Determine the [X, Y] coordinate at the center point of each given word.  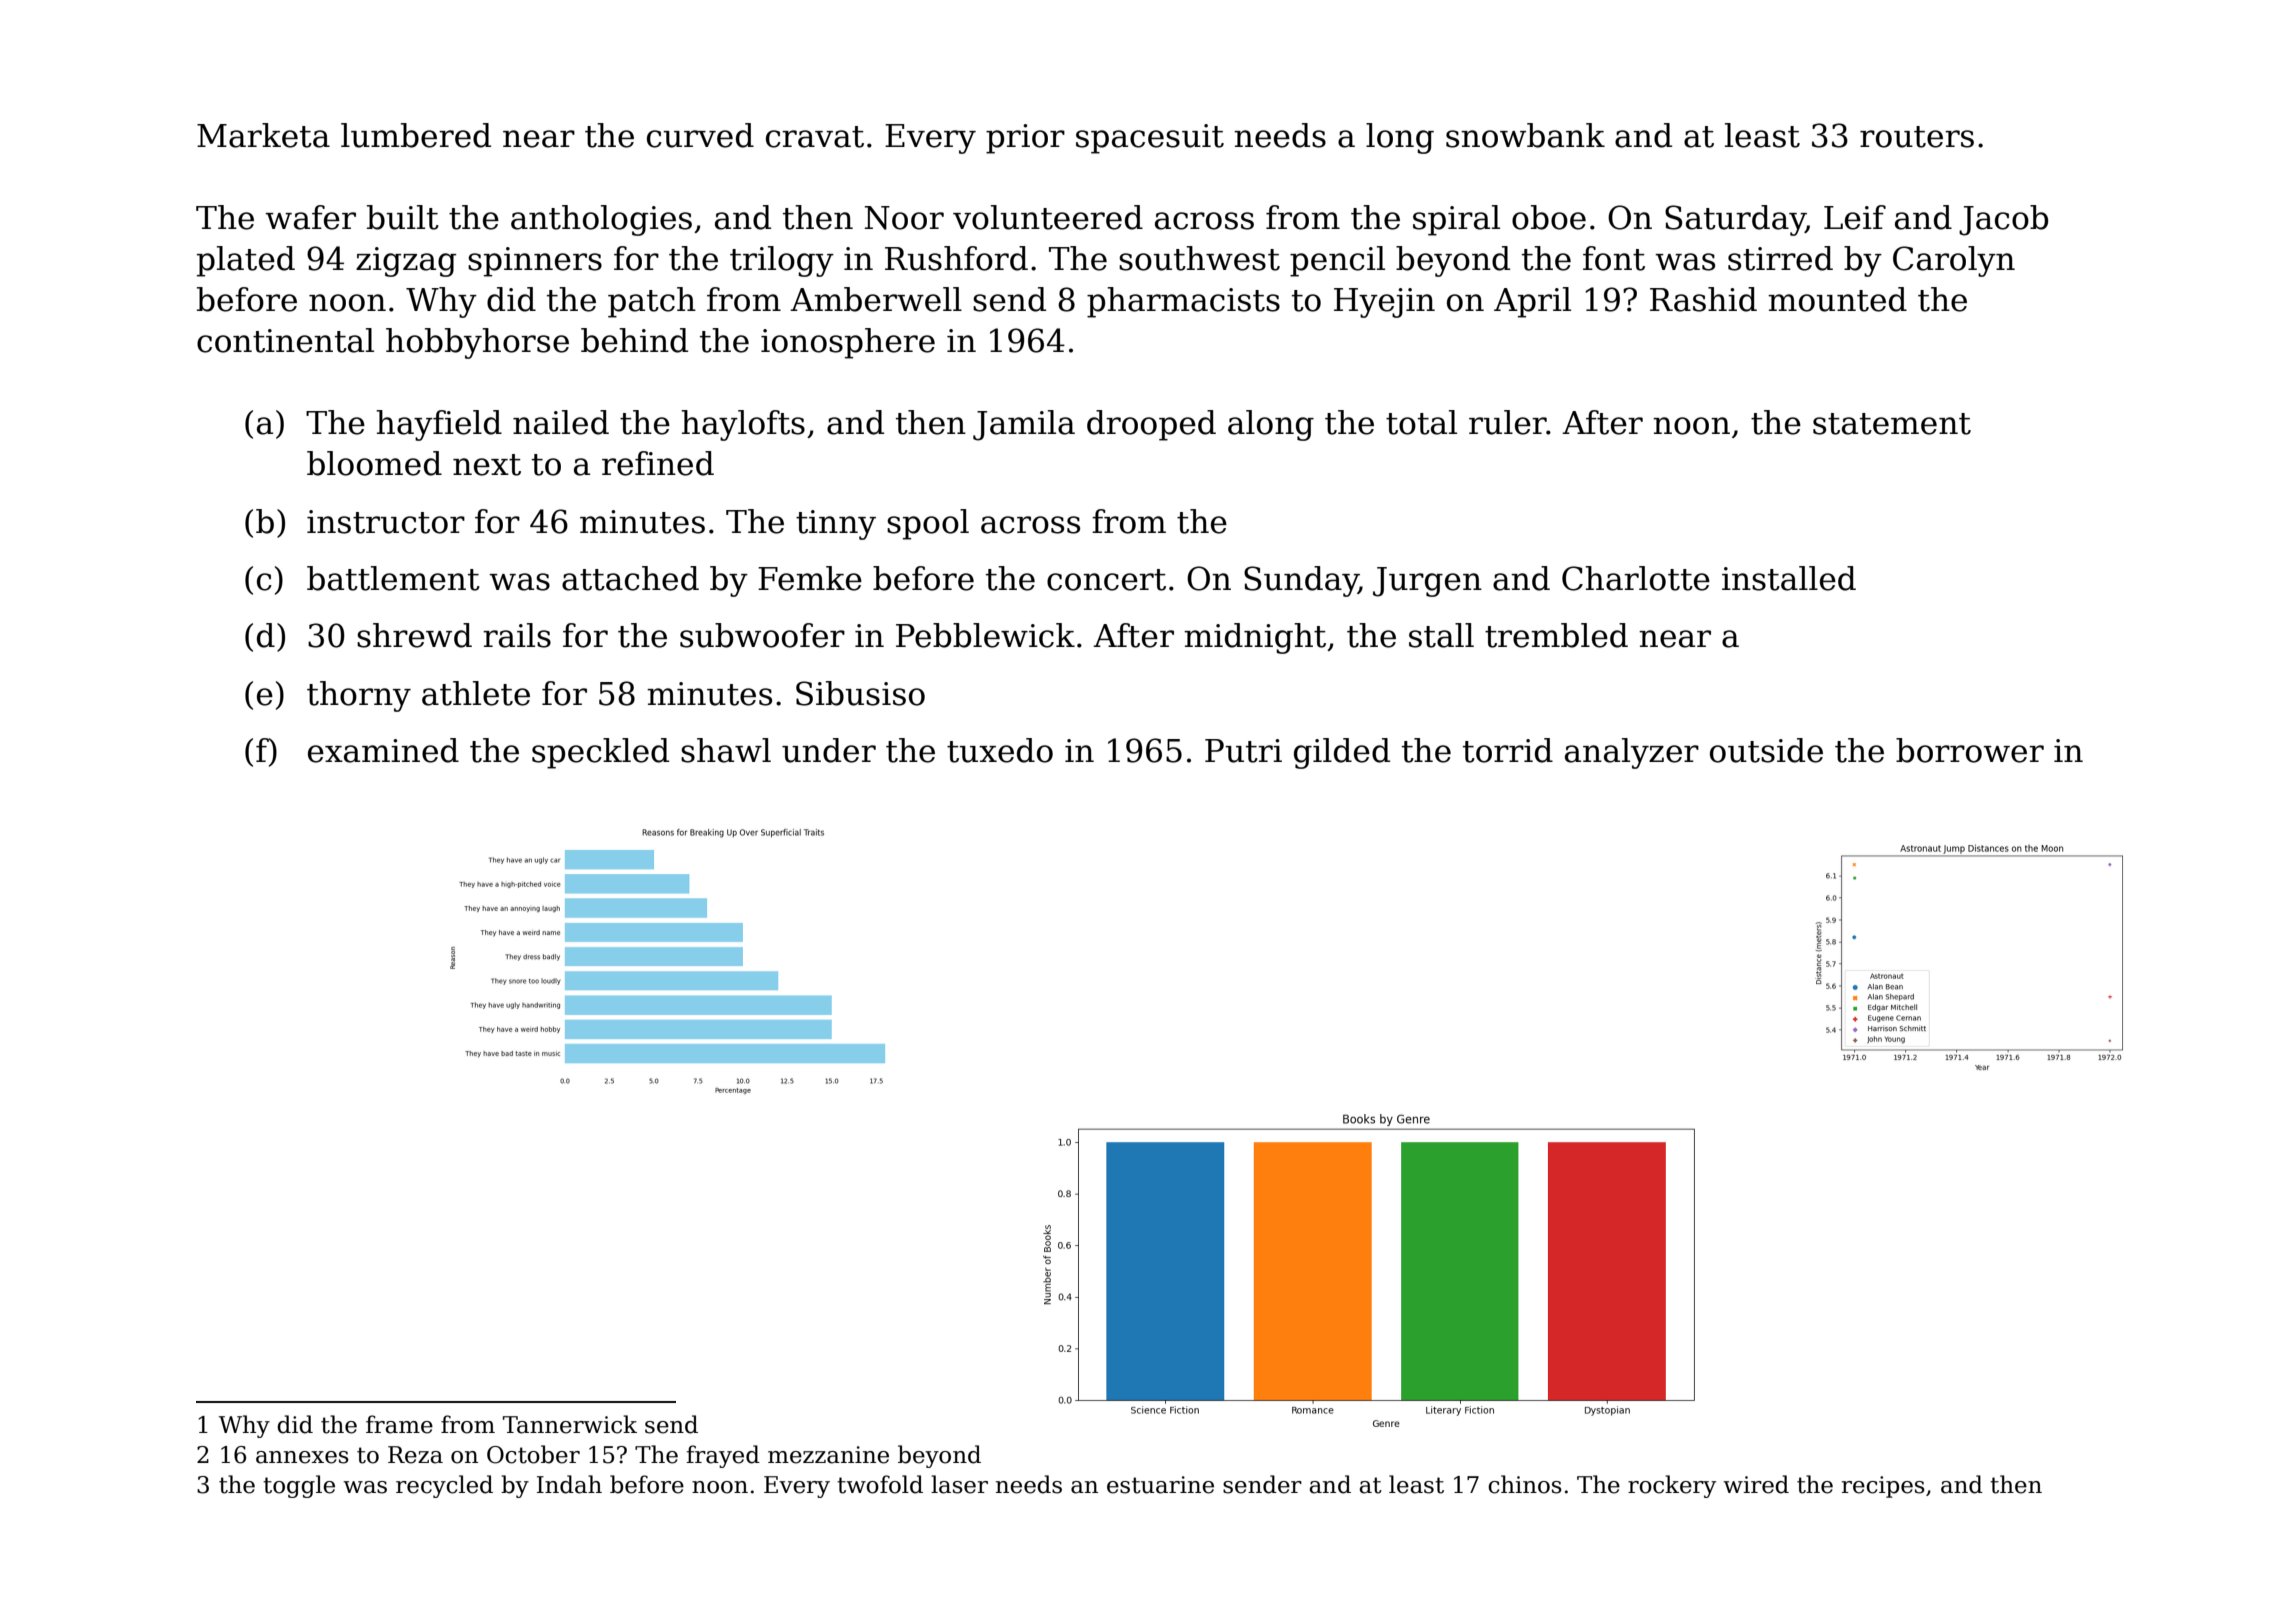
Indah [569, 1484]
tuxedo [1000, 750]
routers [1917, 137]
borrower [1970, 750]
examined [383, 750]
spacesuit [1150, 139]
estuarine [1160, 1485]
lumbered [416, 135]
